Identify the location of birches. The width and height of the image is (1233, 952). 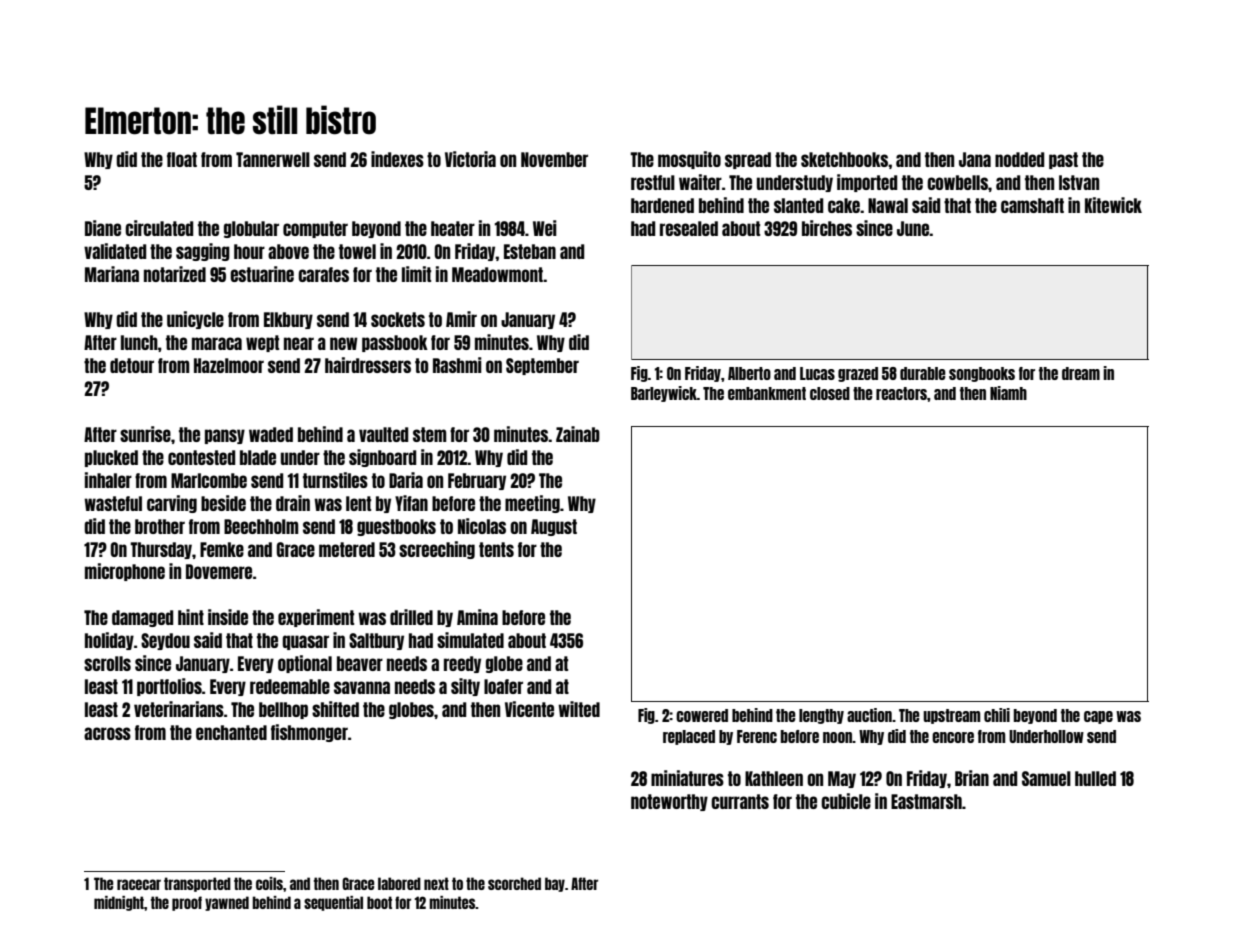
(827, 228).
